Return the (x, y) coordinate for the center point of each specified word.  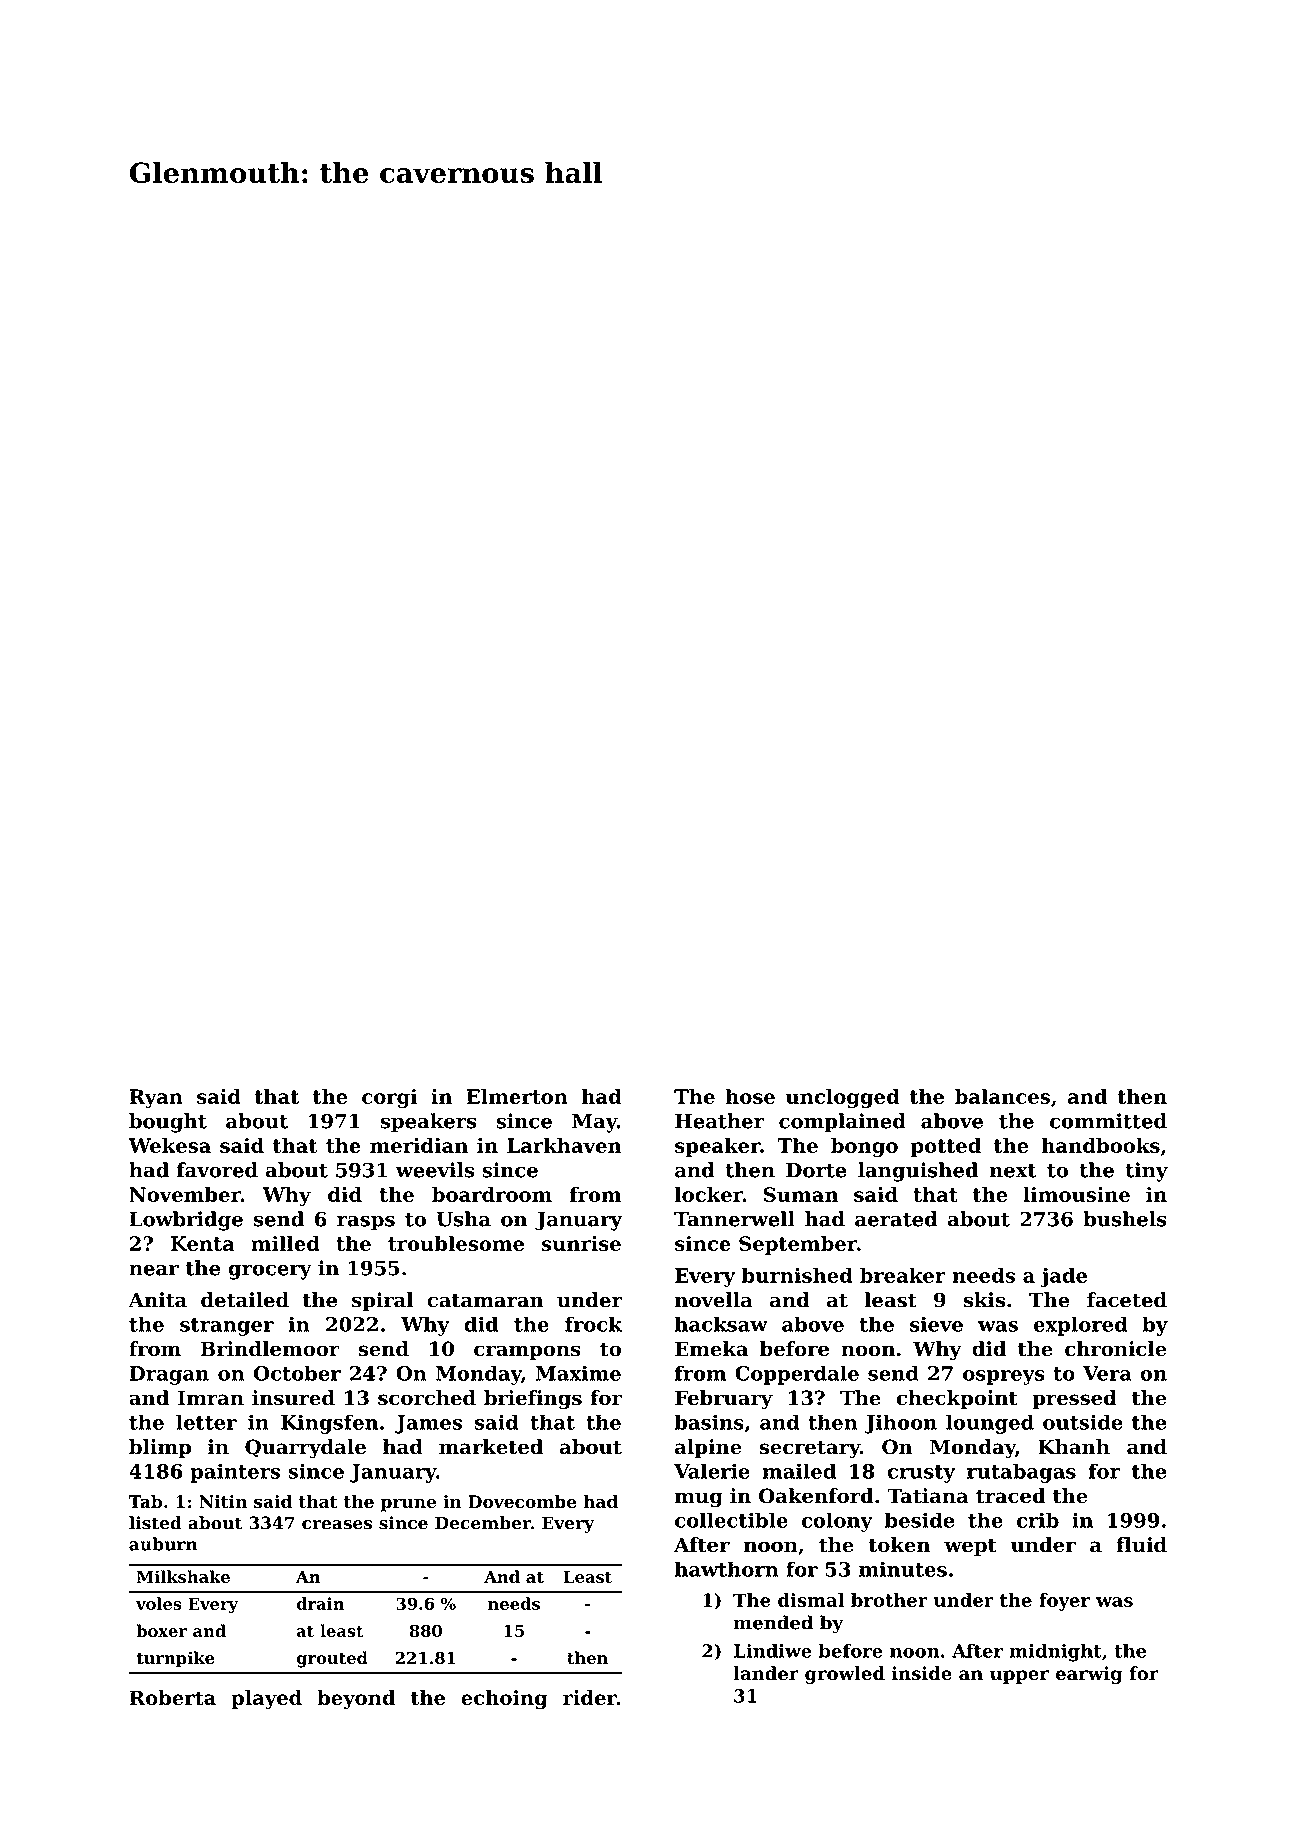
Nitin (223, 1501)
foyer (1064, 1602)
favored (217, 1170)
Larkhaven (564, 1145)
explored (1081, 1326)
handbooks (1100, 1145)
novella (714, 1300)
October (297, 1373)
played (266, 1699)
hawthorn (727, 1569)
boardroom (492, 1194)
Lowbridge (186, 1221)
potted (946, 1147)
